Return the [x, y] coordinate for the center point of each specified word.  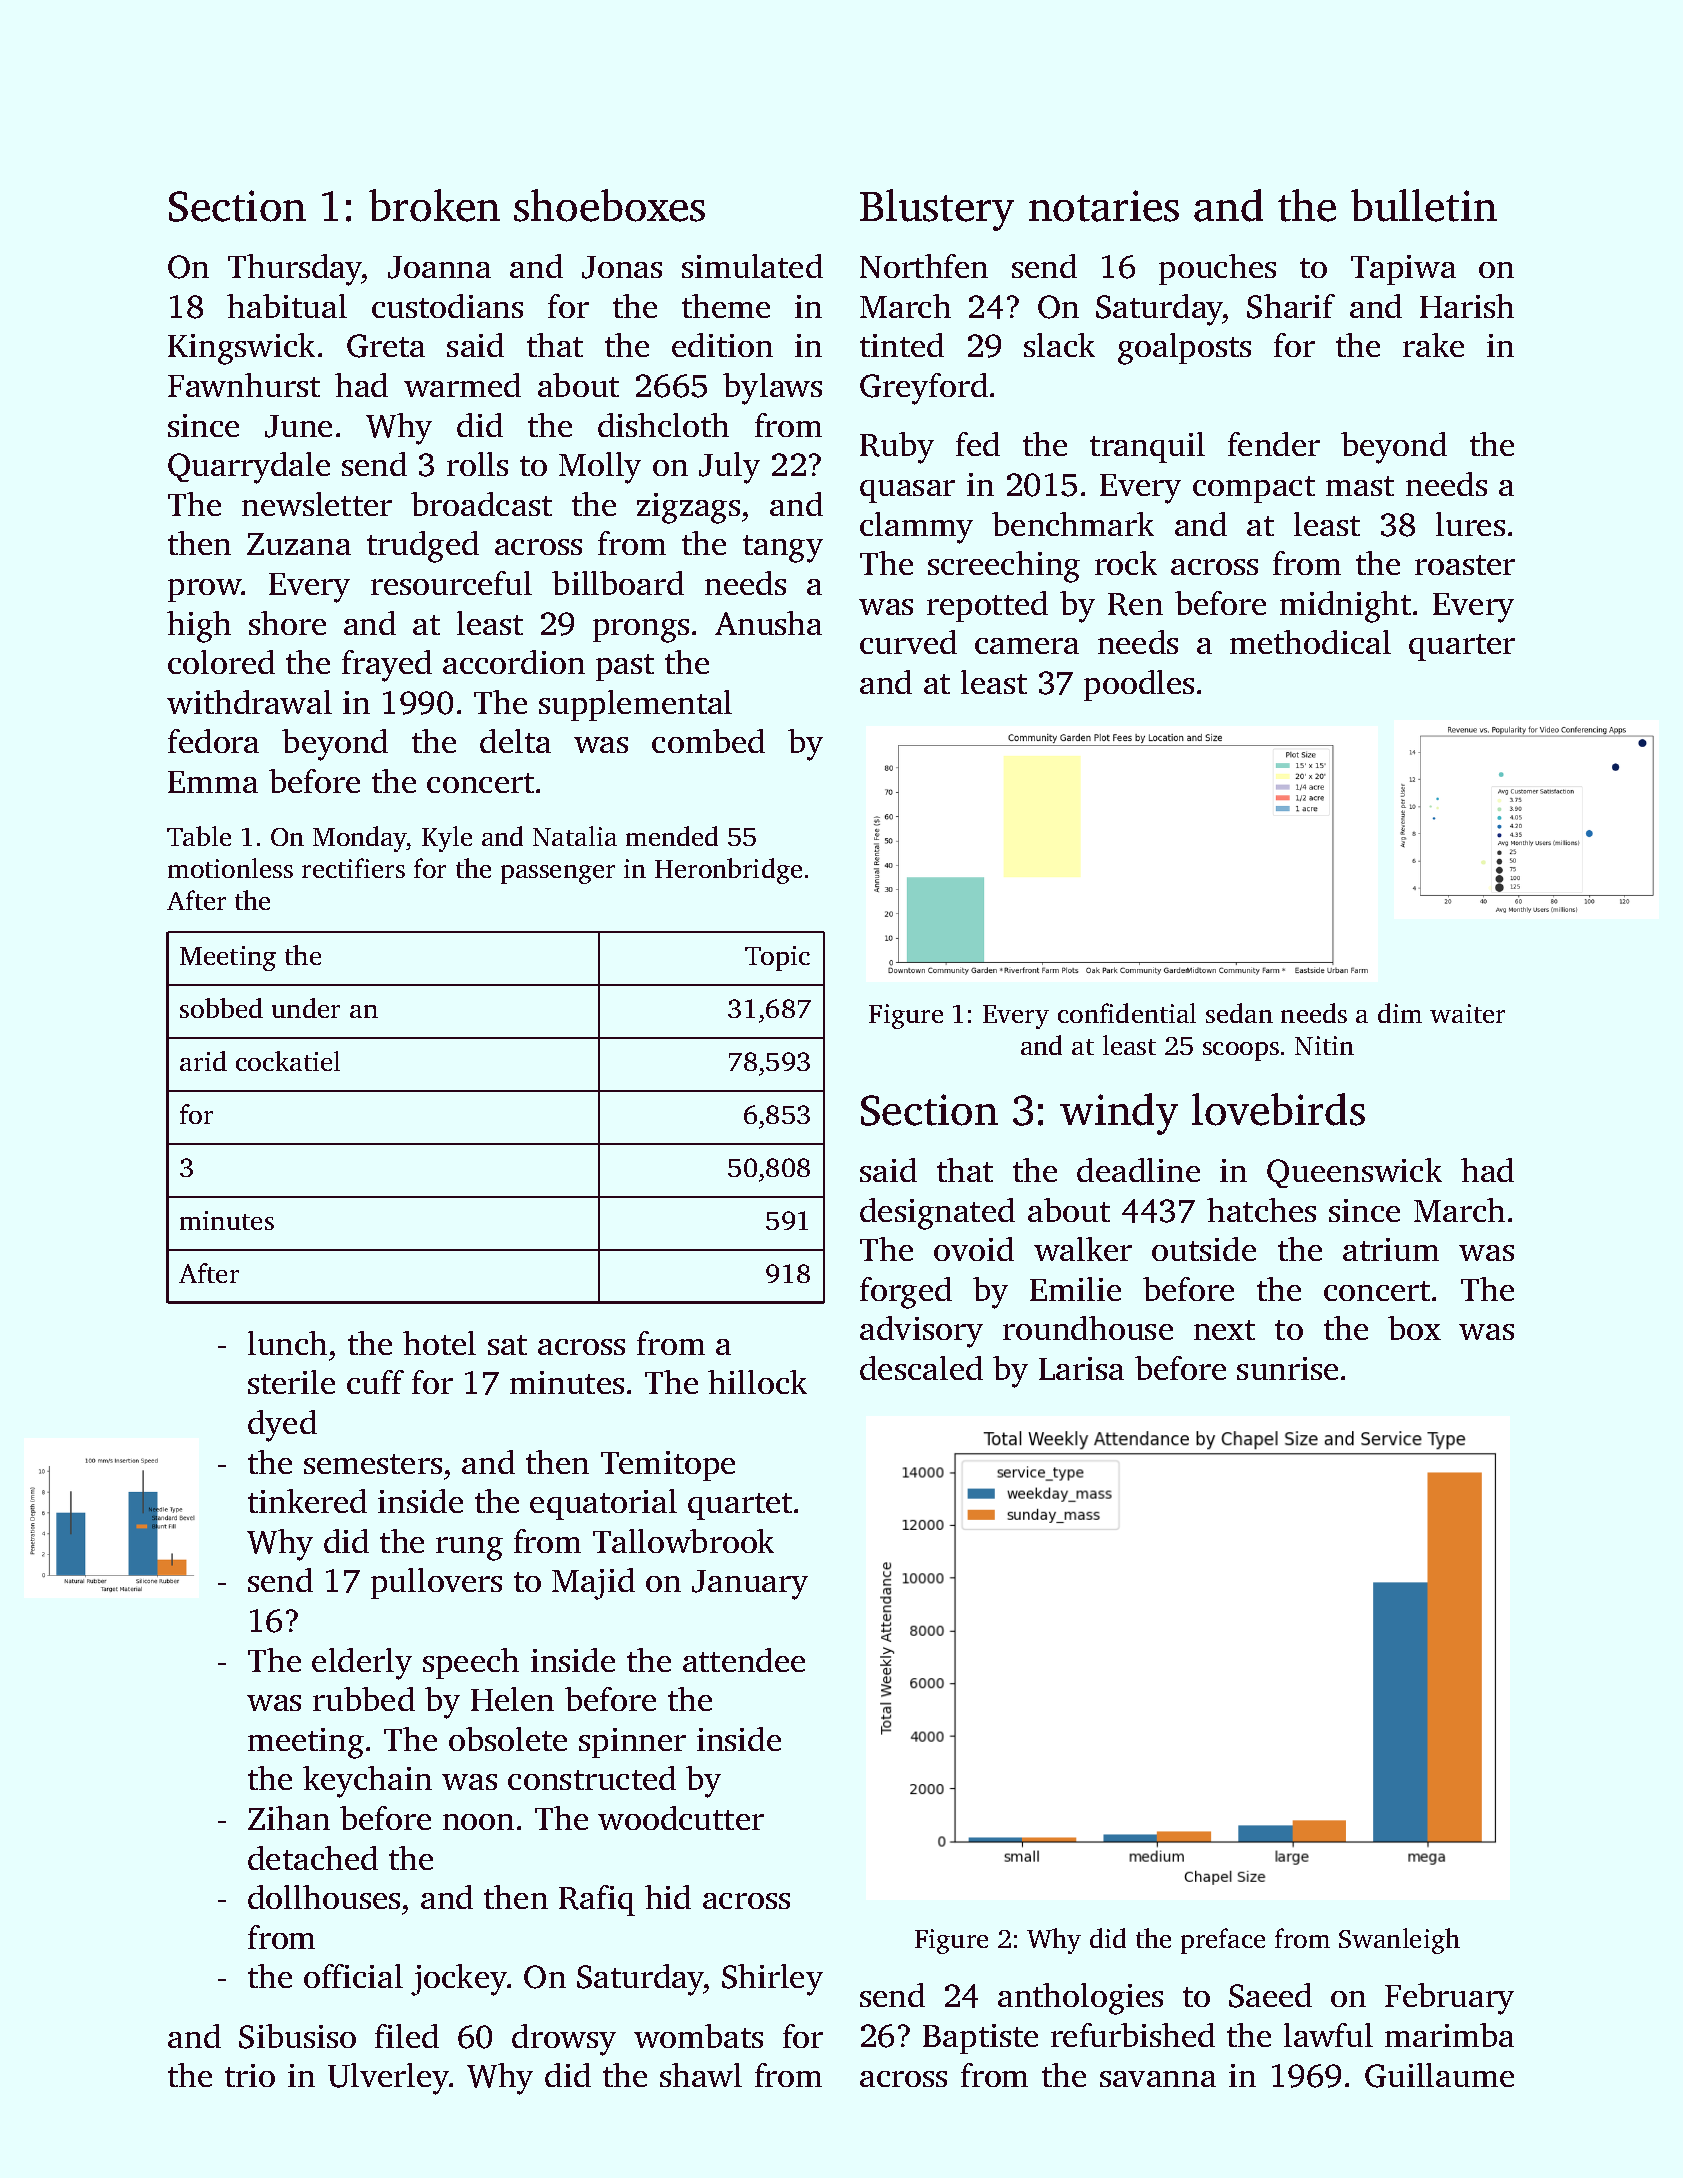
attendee [744, 1660]
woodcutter [681, 1818]
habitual [287, 306]
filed [407, 2036]
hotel [439, 1343]
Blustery [937, 210]
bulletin [1424, 205]
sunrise [1287, 1368]
